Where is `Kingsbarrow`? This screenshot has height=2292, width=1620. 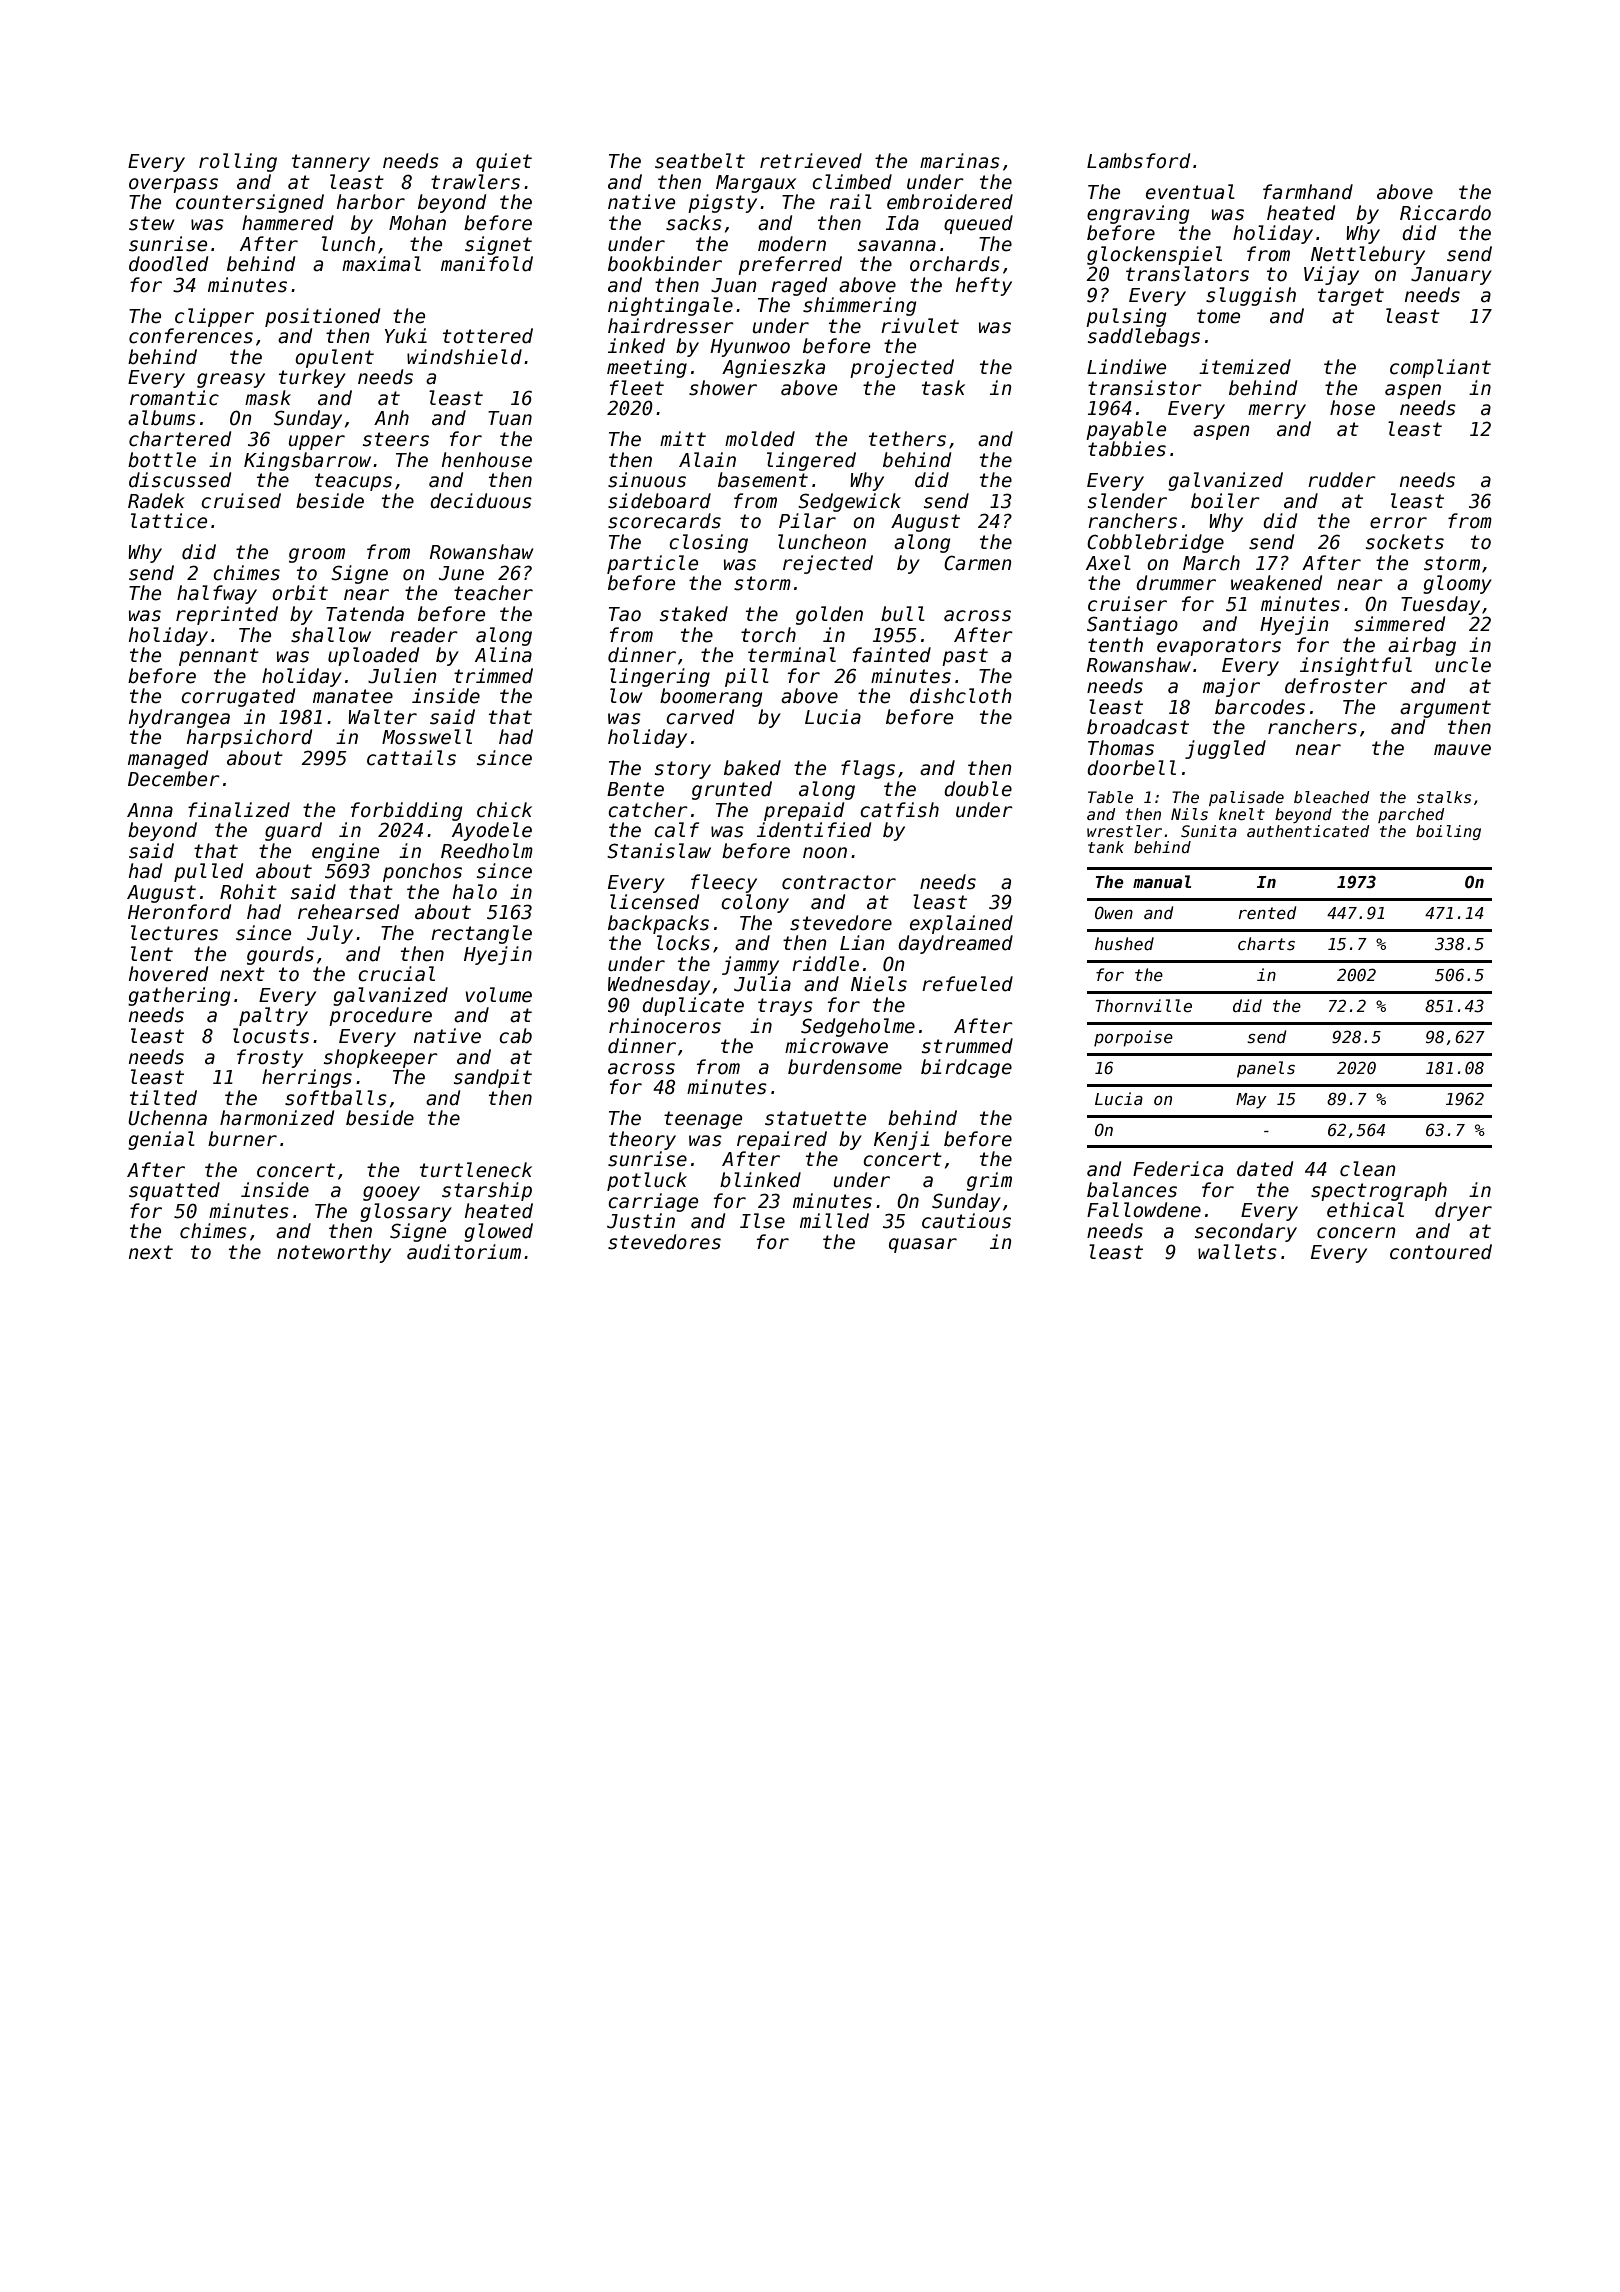 Kingsbarrow is located at coordinates (307, 461).
